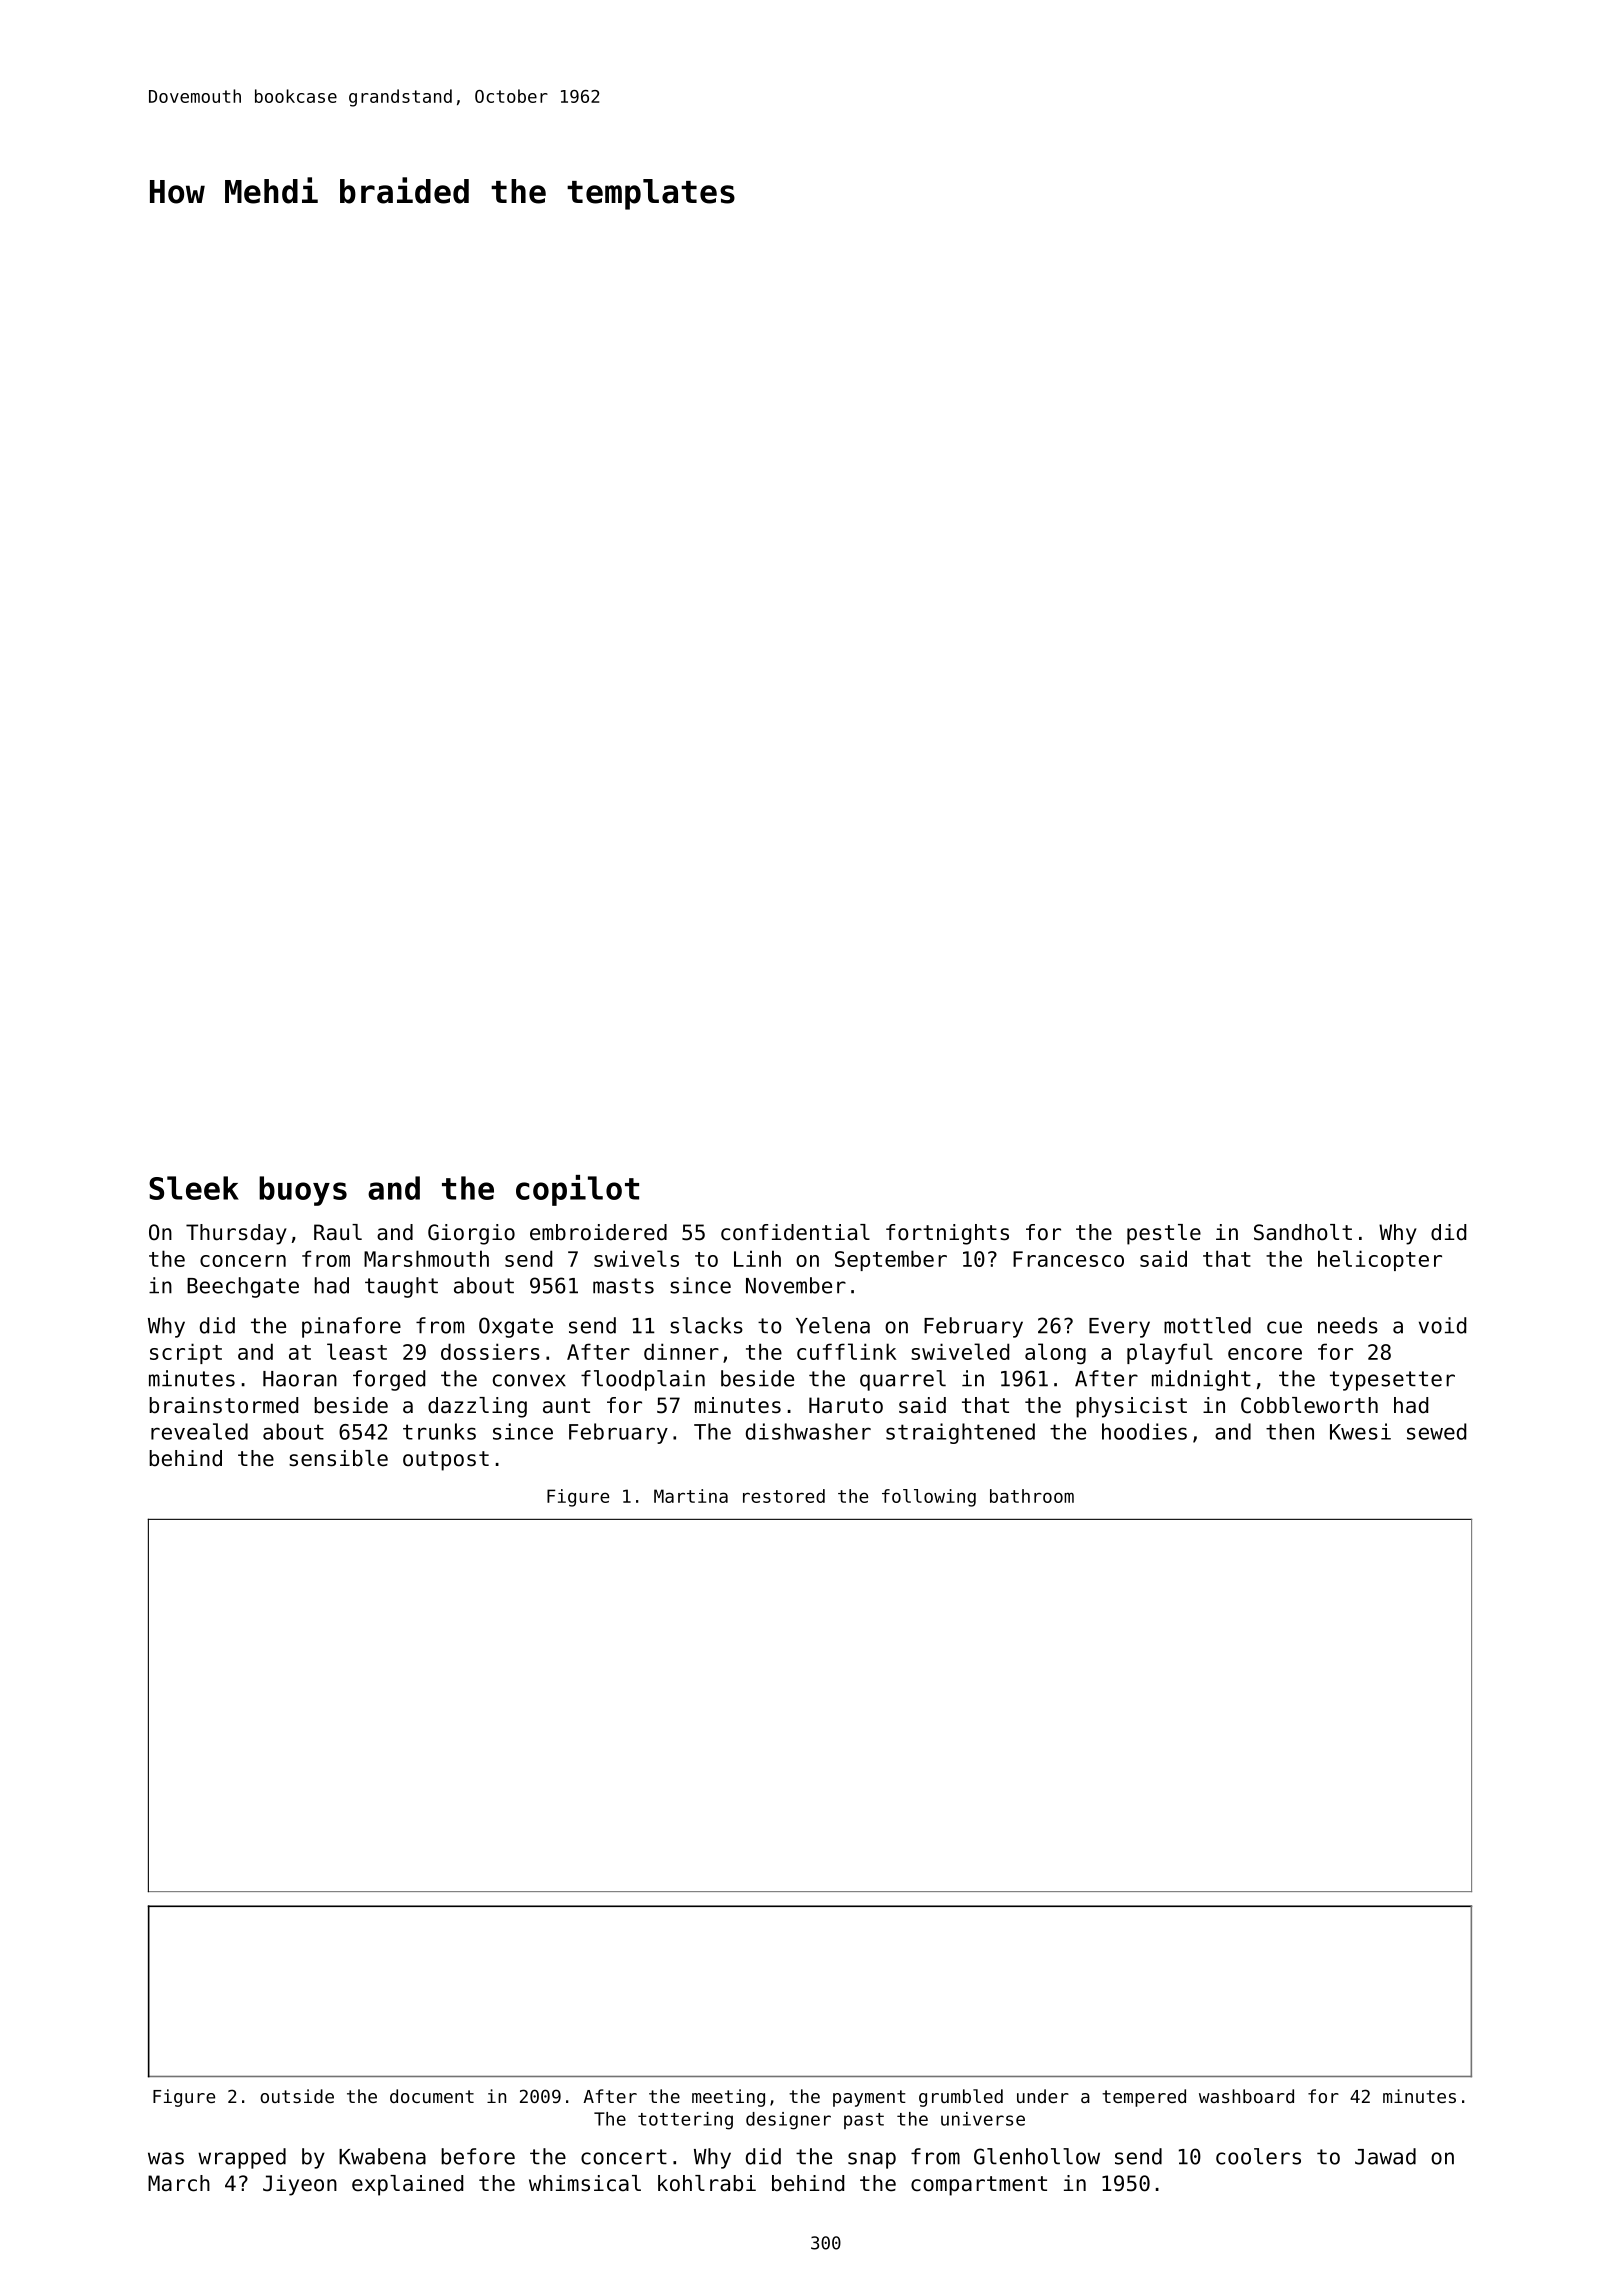 The width and height of the screenshot is (1620, 2292). Describe the element at coordinates (1436, 1431) in the screenshot. I see `sewed` at that location.
